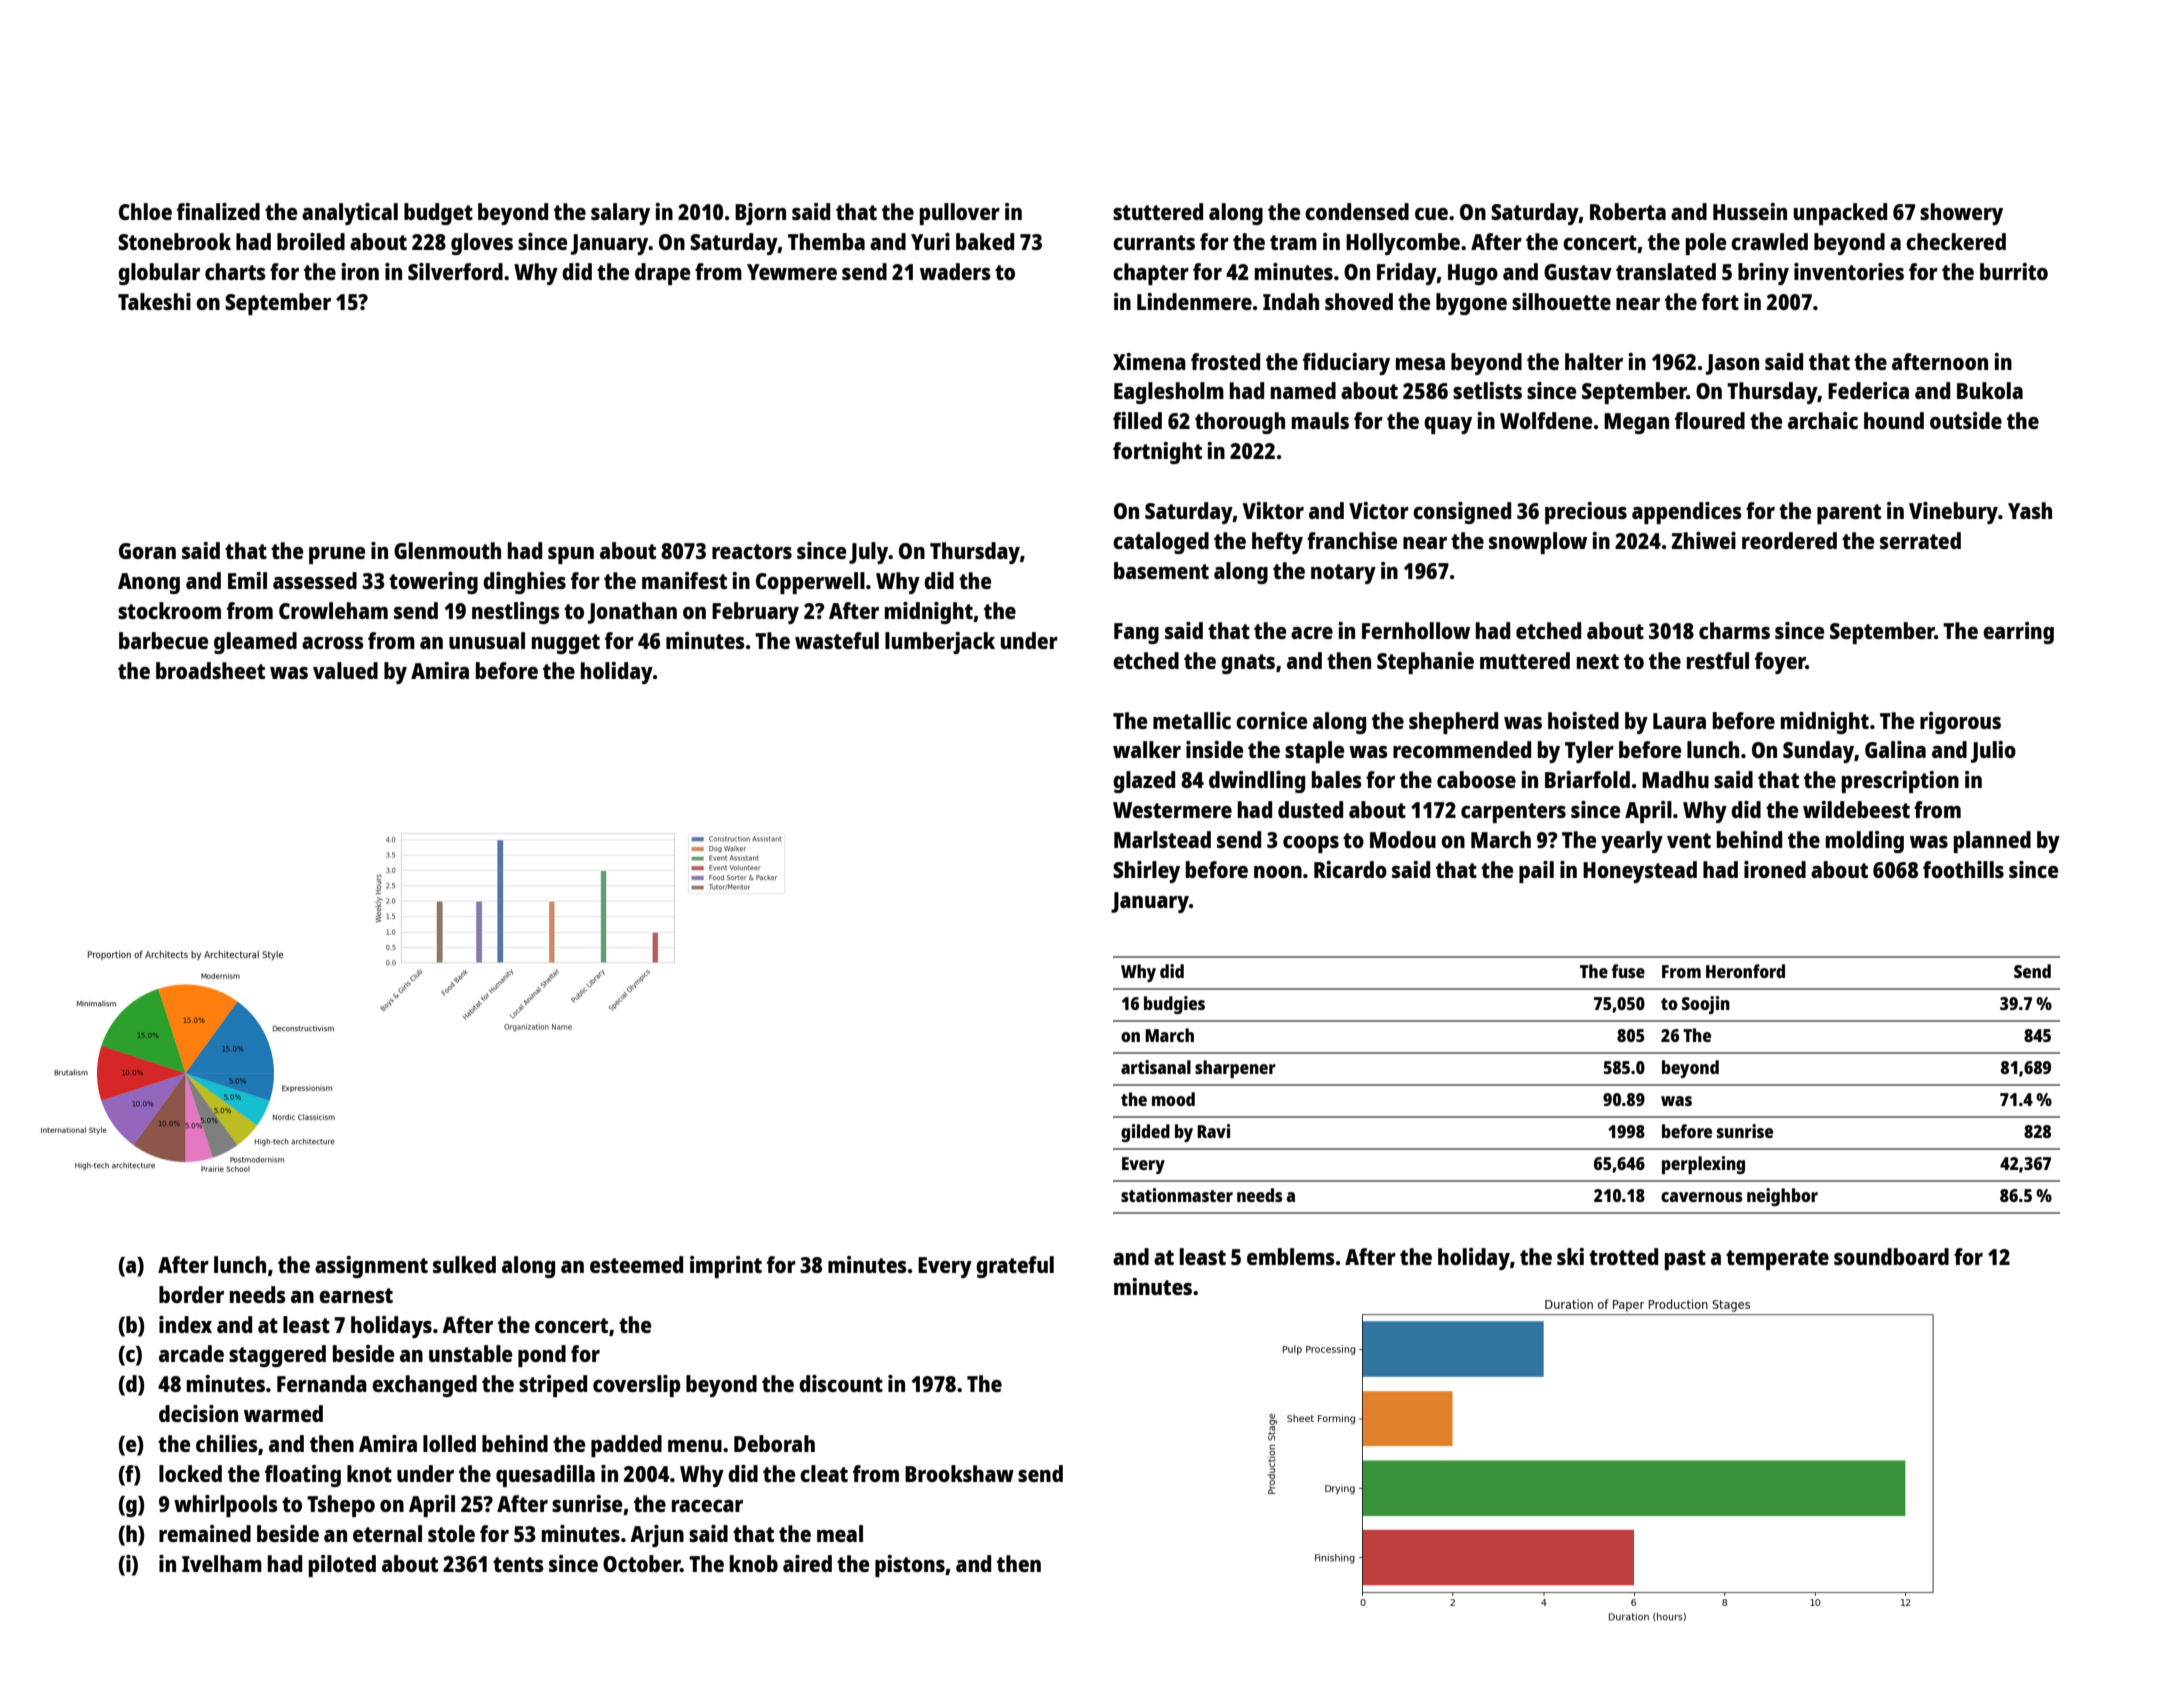 This image has height=1683, width=2178. What do you see at coordinates (792, 272) in the image?
I see `Yewmere` at bounding box center [792, 272].
